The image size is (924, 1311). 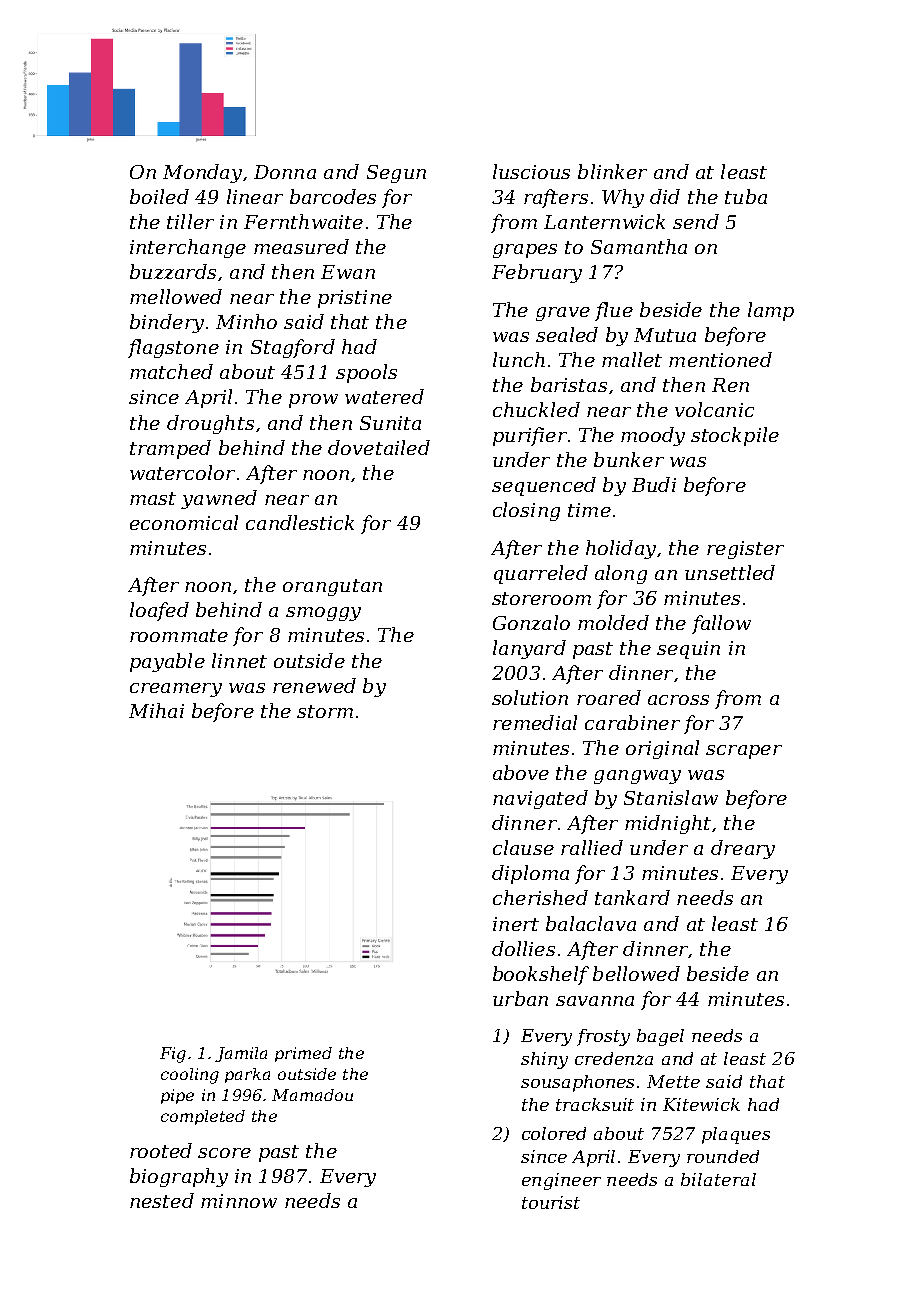 What do you see at coordinates (531, 171) in the screenshot?
I see `luscious` at bounding box center [531, 171].
